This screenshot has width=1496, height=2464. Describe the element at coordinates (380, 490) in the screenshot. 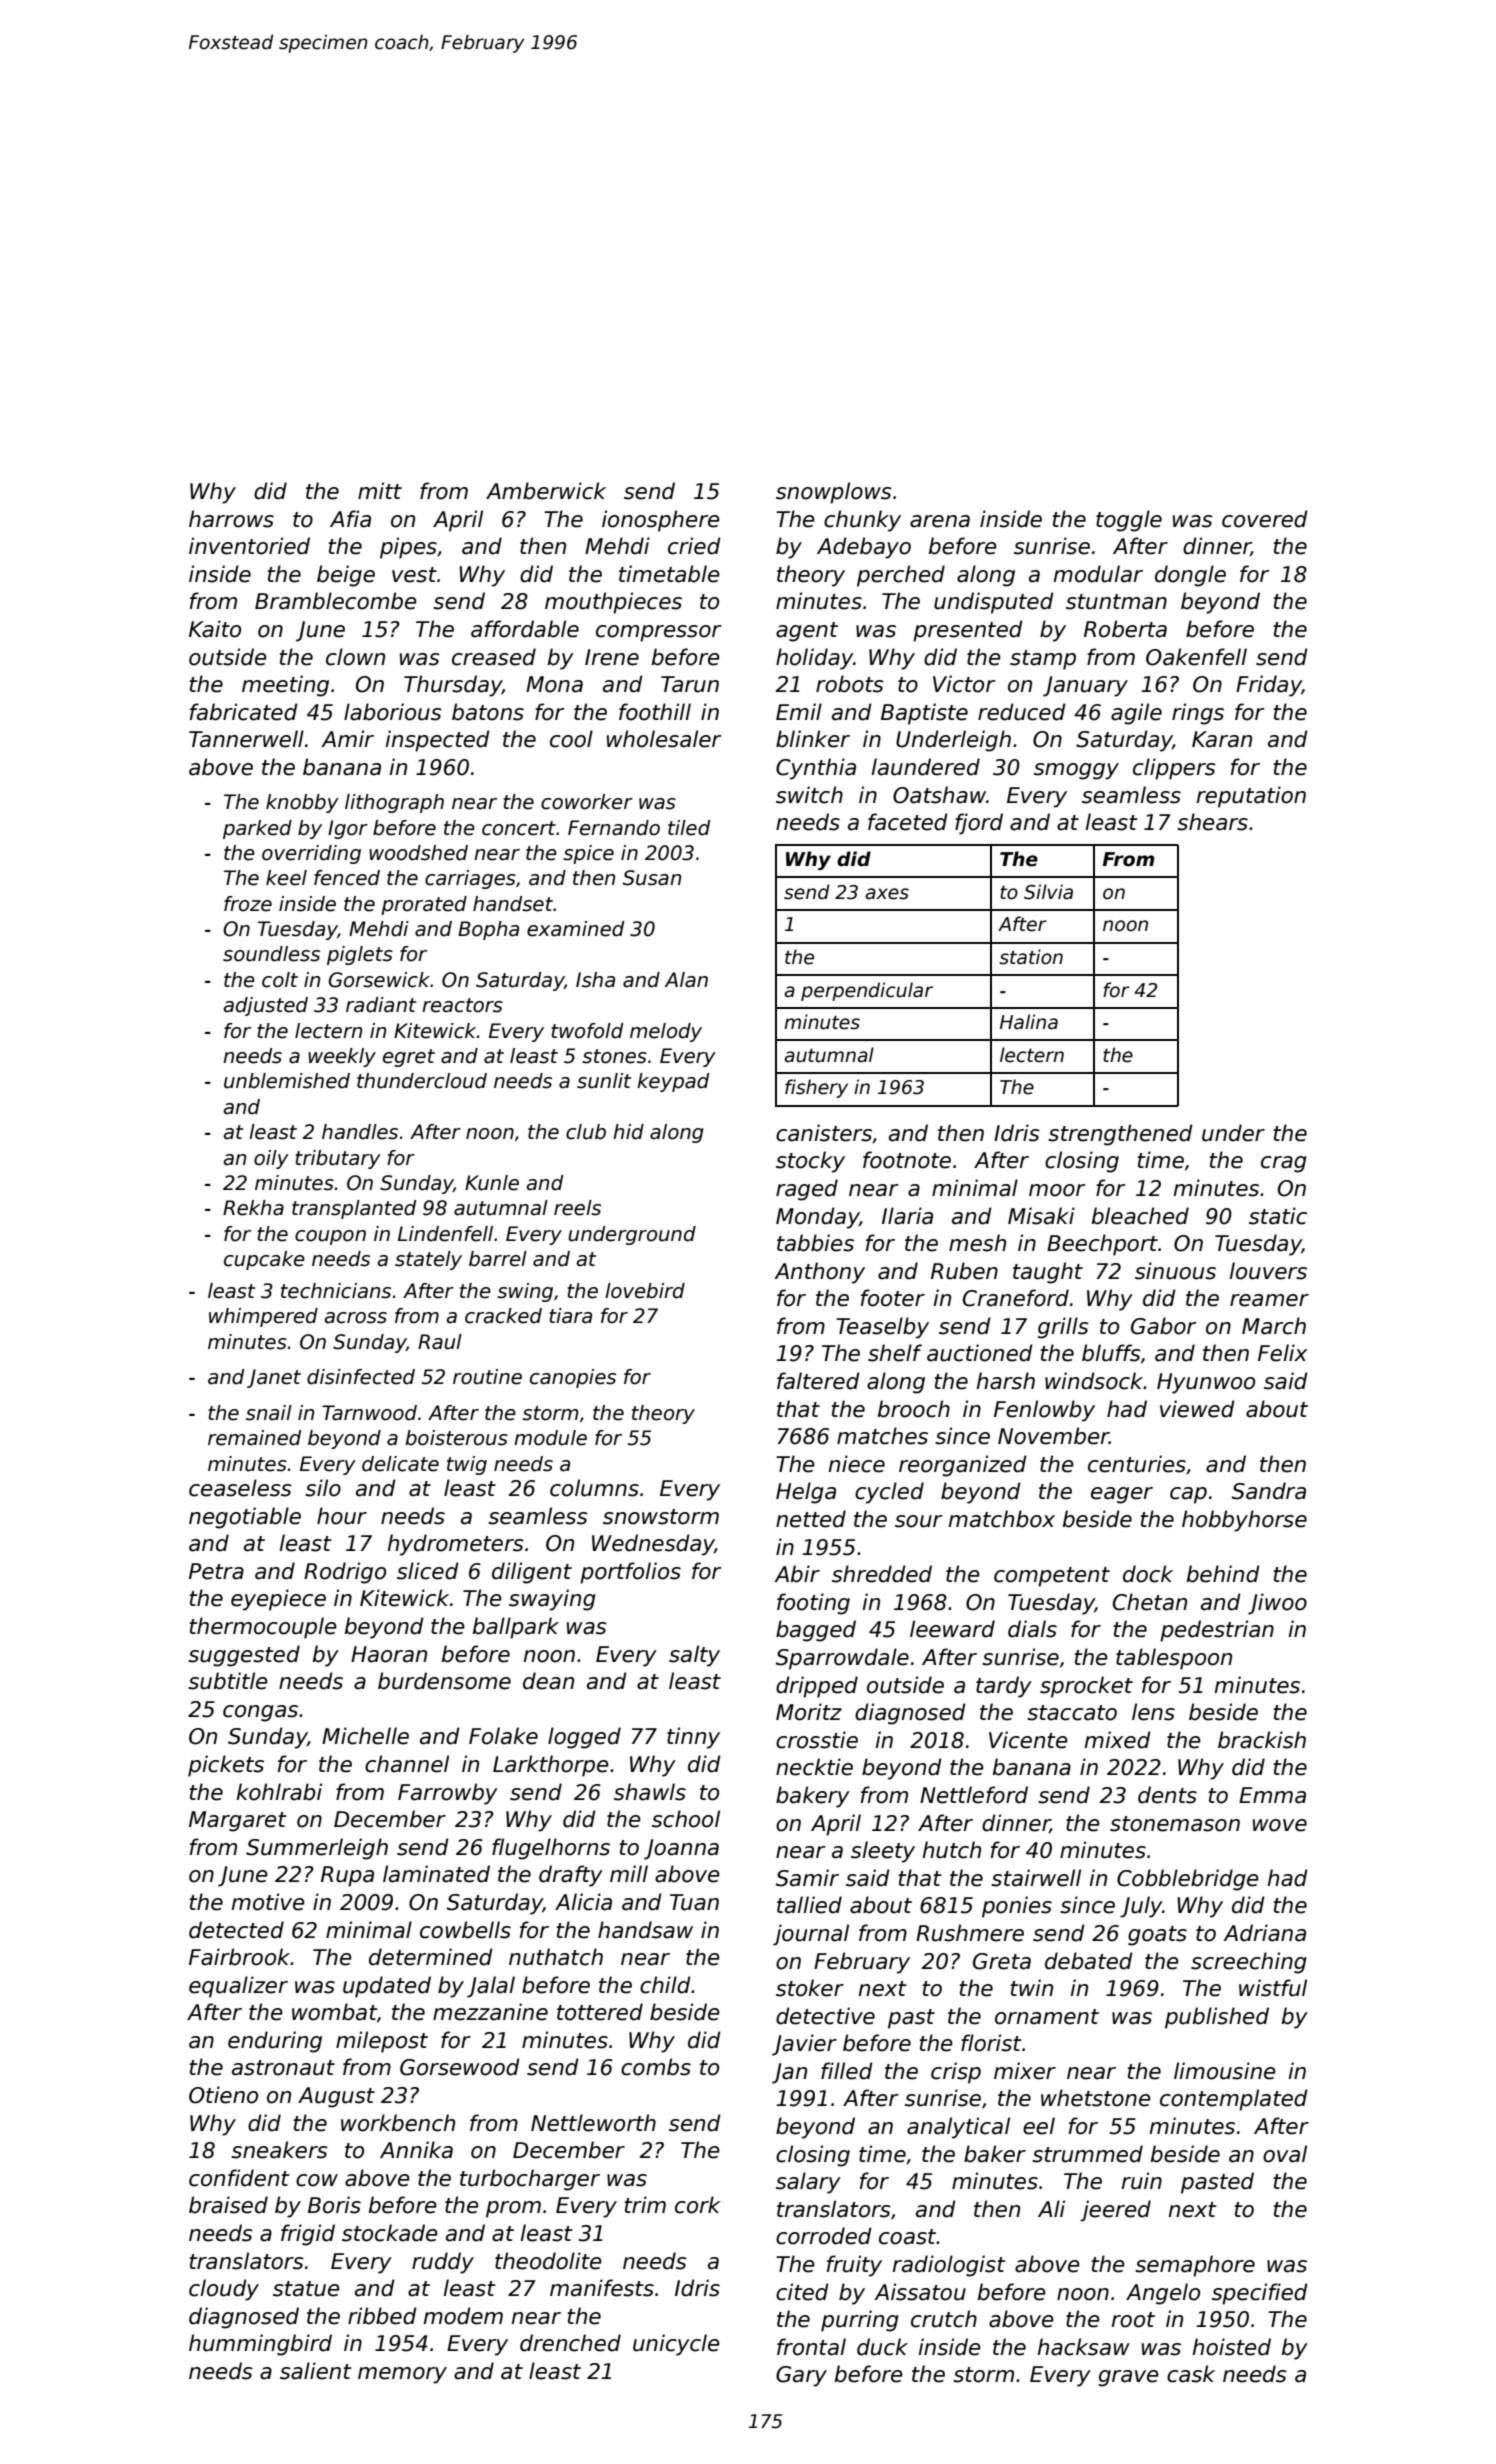

I see `mitt` at that location.
